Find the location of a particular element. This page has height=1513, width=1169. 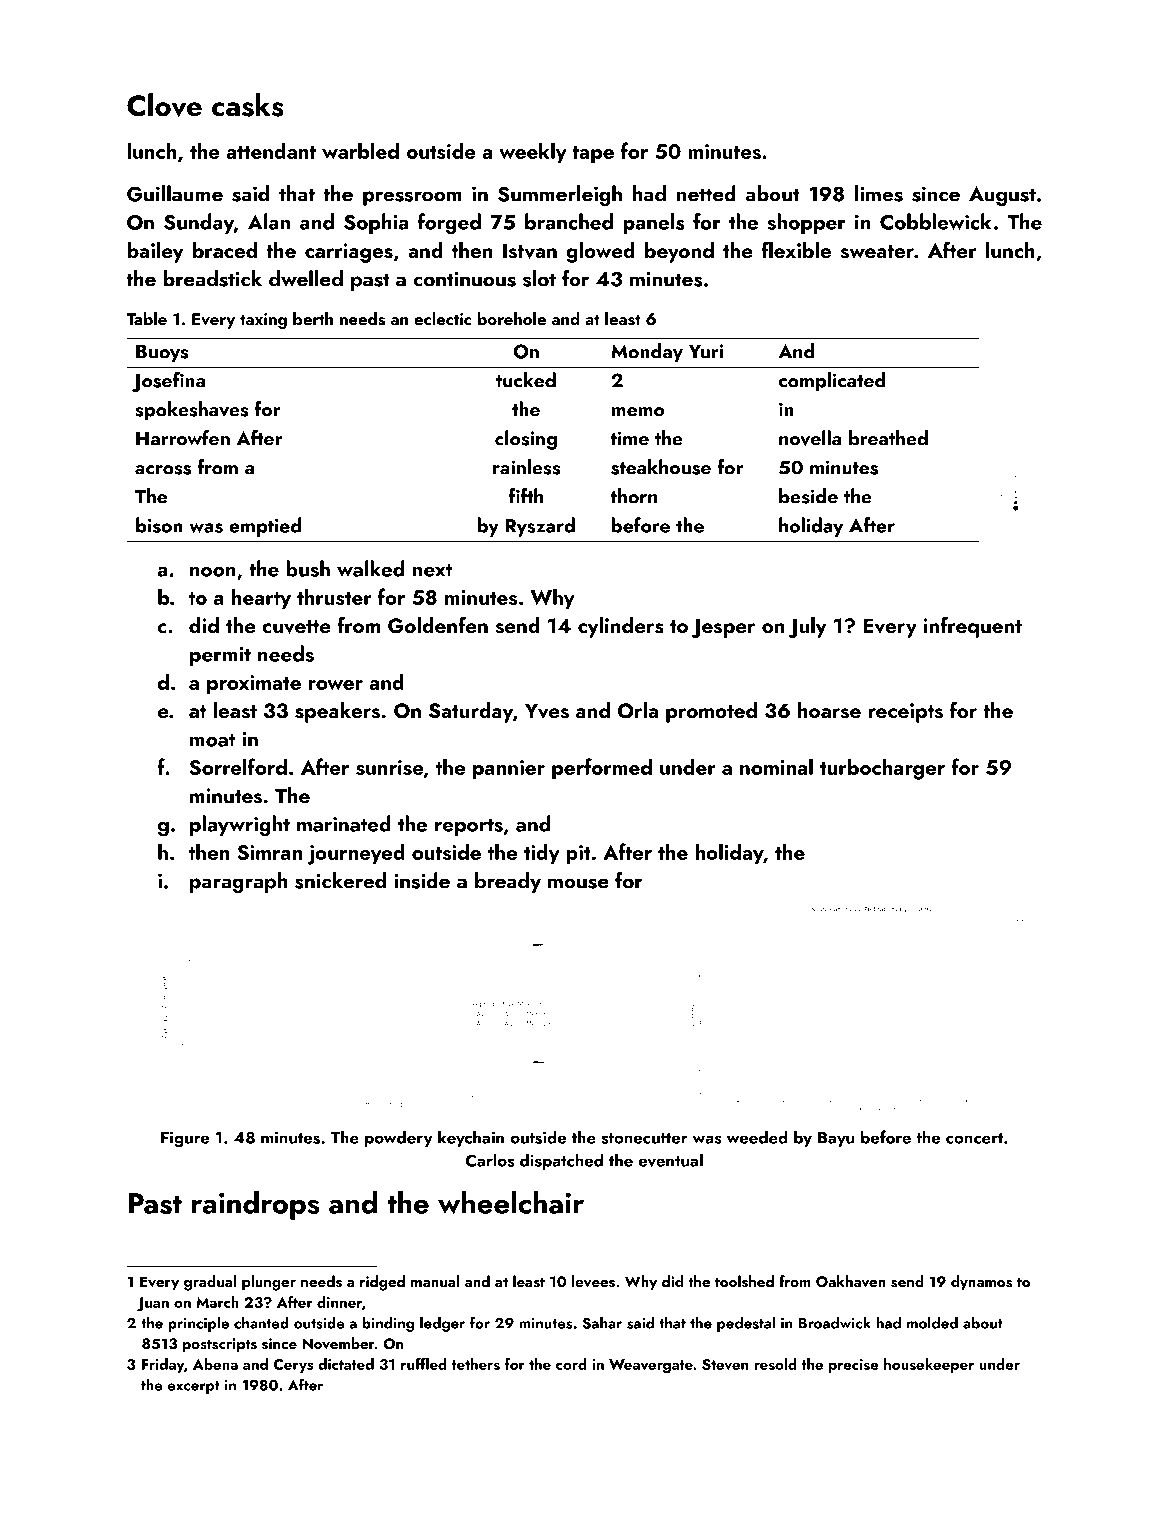

turbocharger is located at coordinates (882, 769).
